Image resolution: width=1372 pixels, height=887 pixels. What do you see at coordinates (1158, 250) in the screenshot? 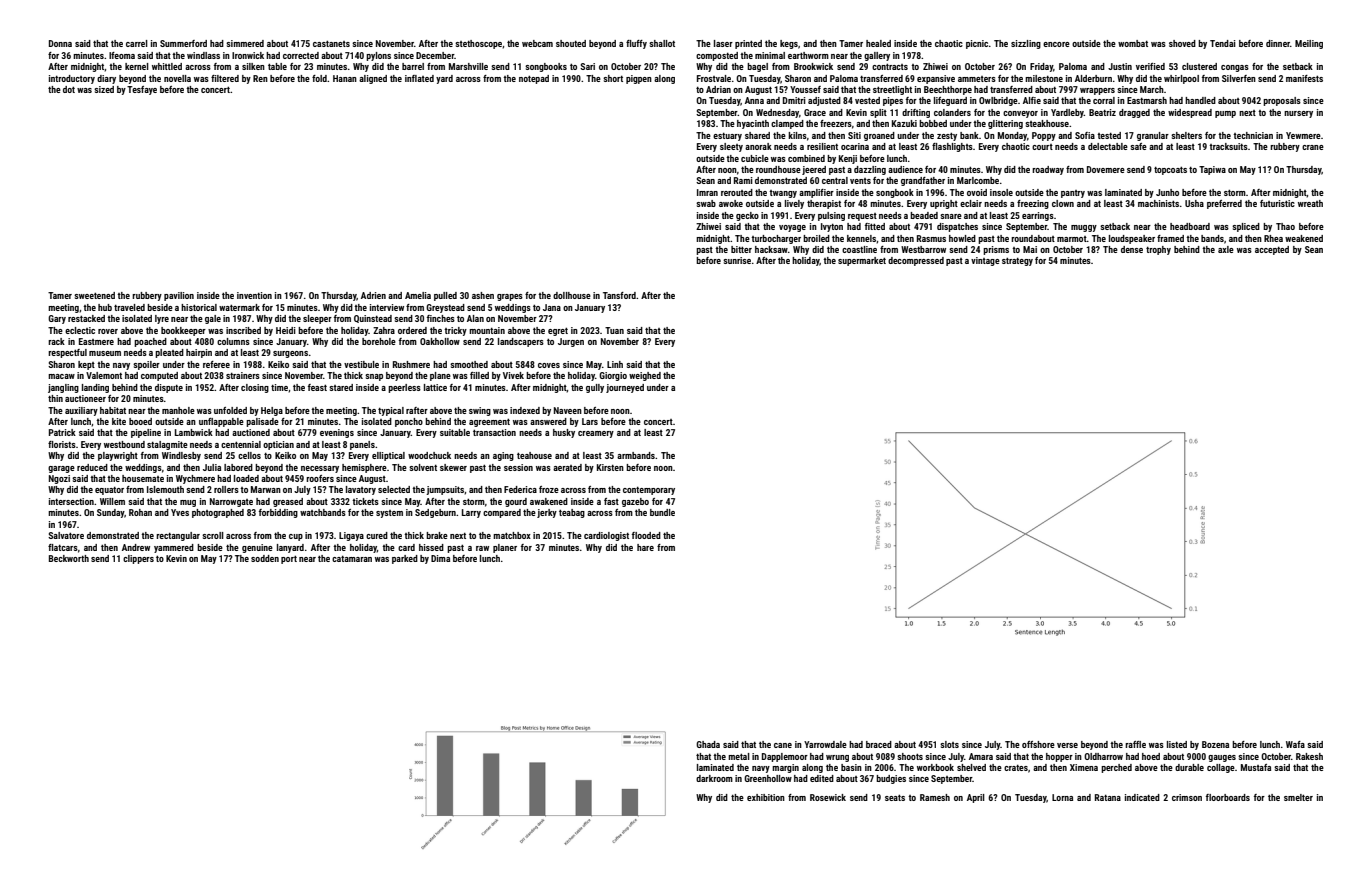
I see `trophy` at bounding box center [1158, 250].
